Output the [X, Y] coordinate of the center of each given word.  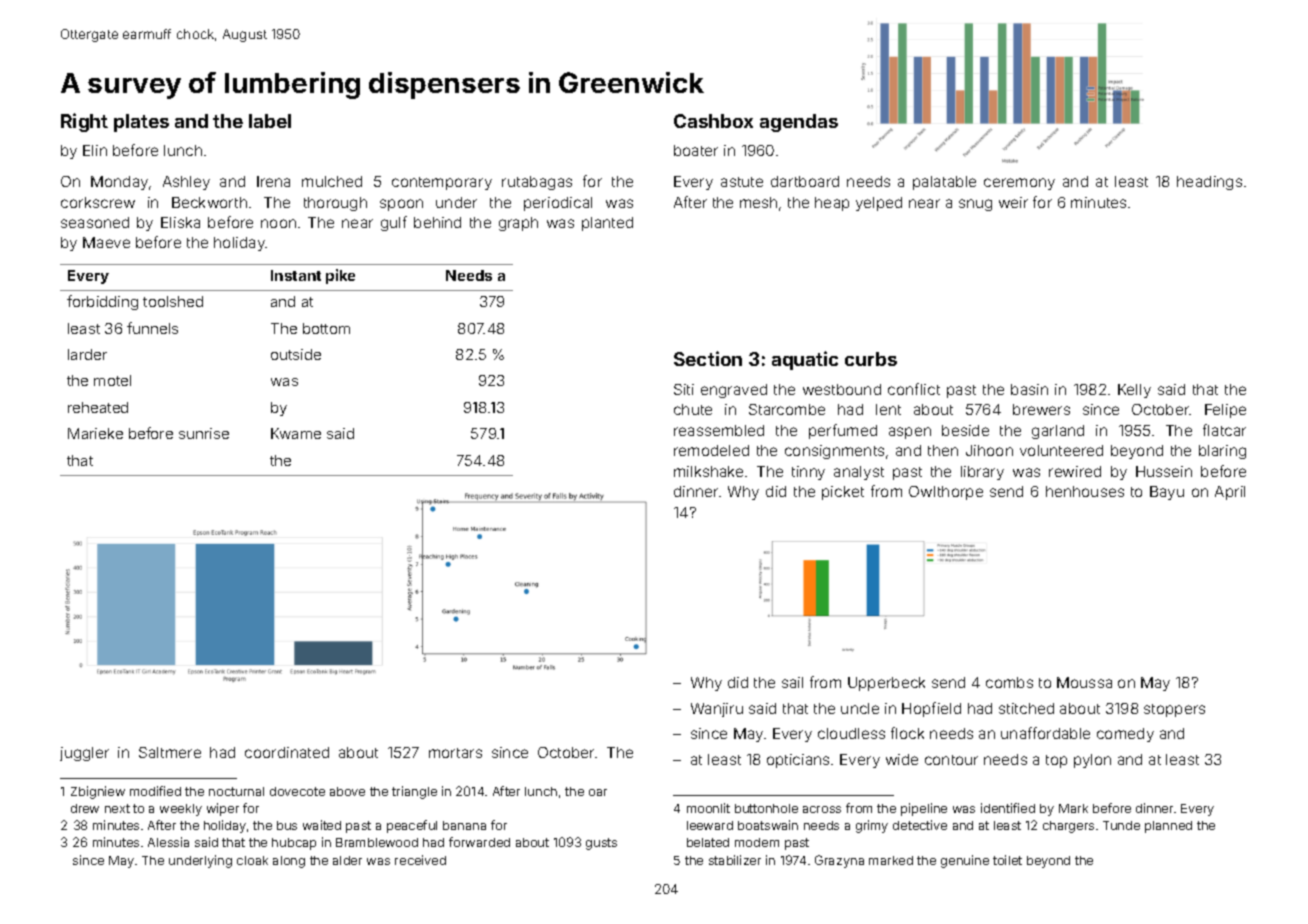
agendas [799, 123]
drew [85, 808]
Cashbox [713, 121]
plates [141, 123]
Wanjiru [717, 710]
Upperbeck [886, 684]
